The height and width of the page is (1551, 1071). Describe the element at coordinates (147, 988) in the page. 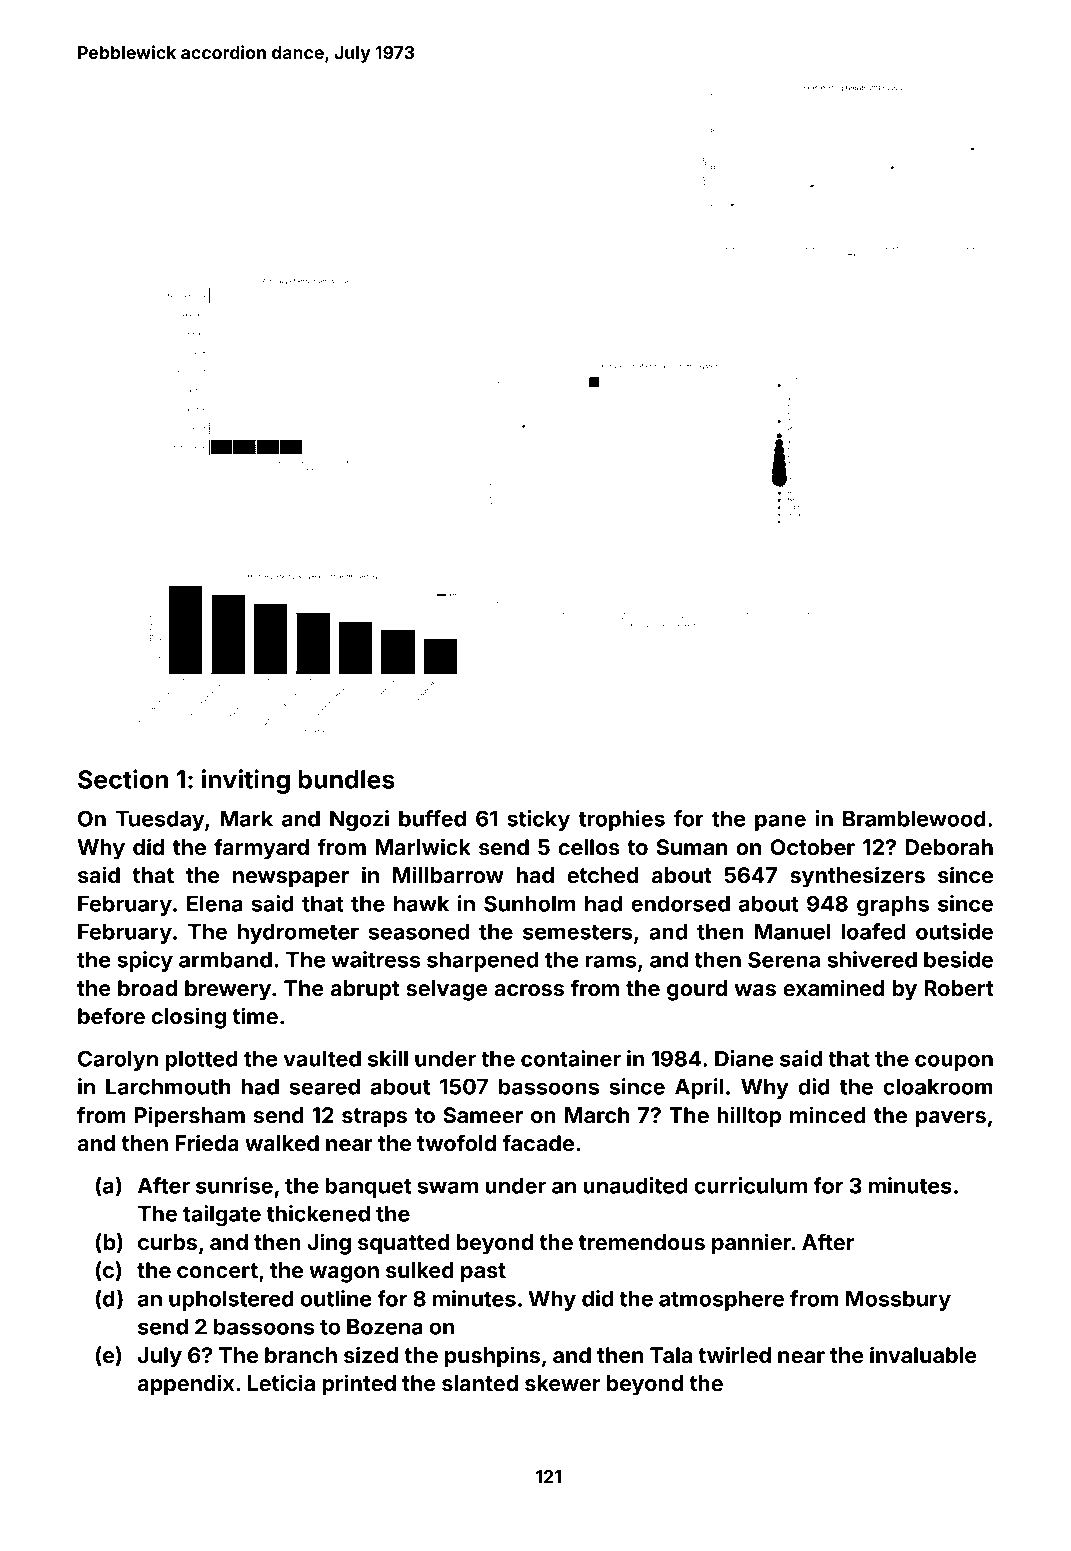

I see `broad` at that location.
